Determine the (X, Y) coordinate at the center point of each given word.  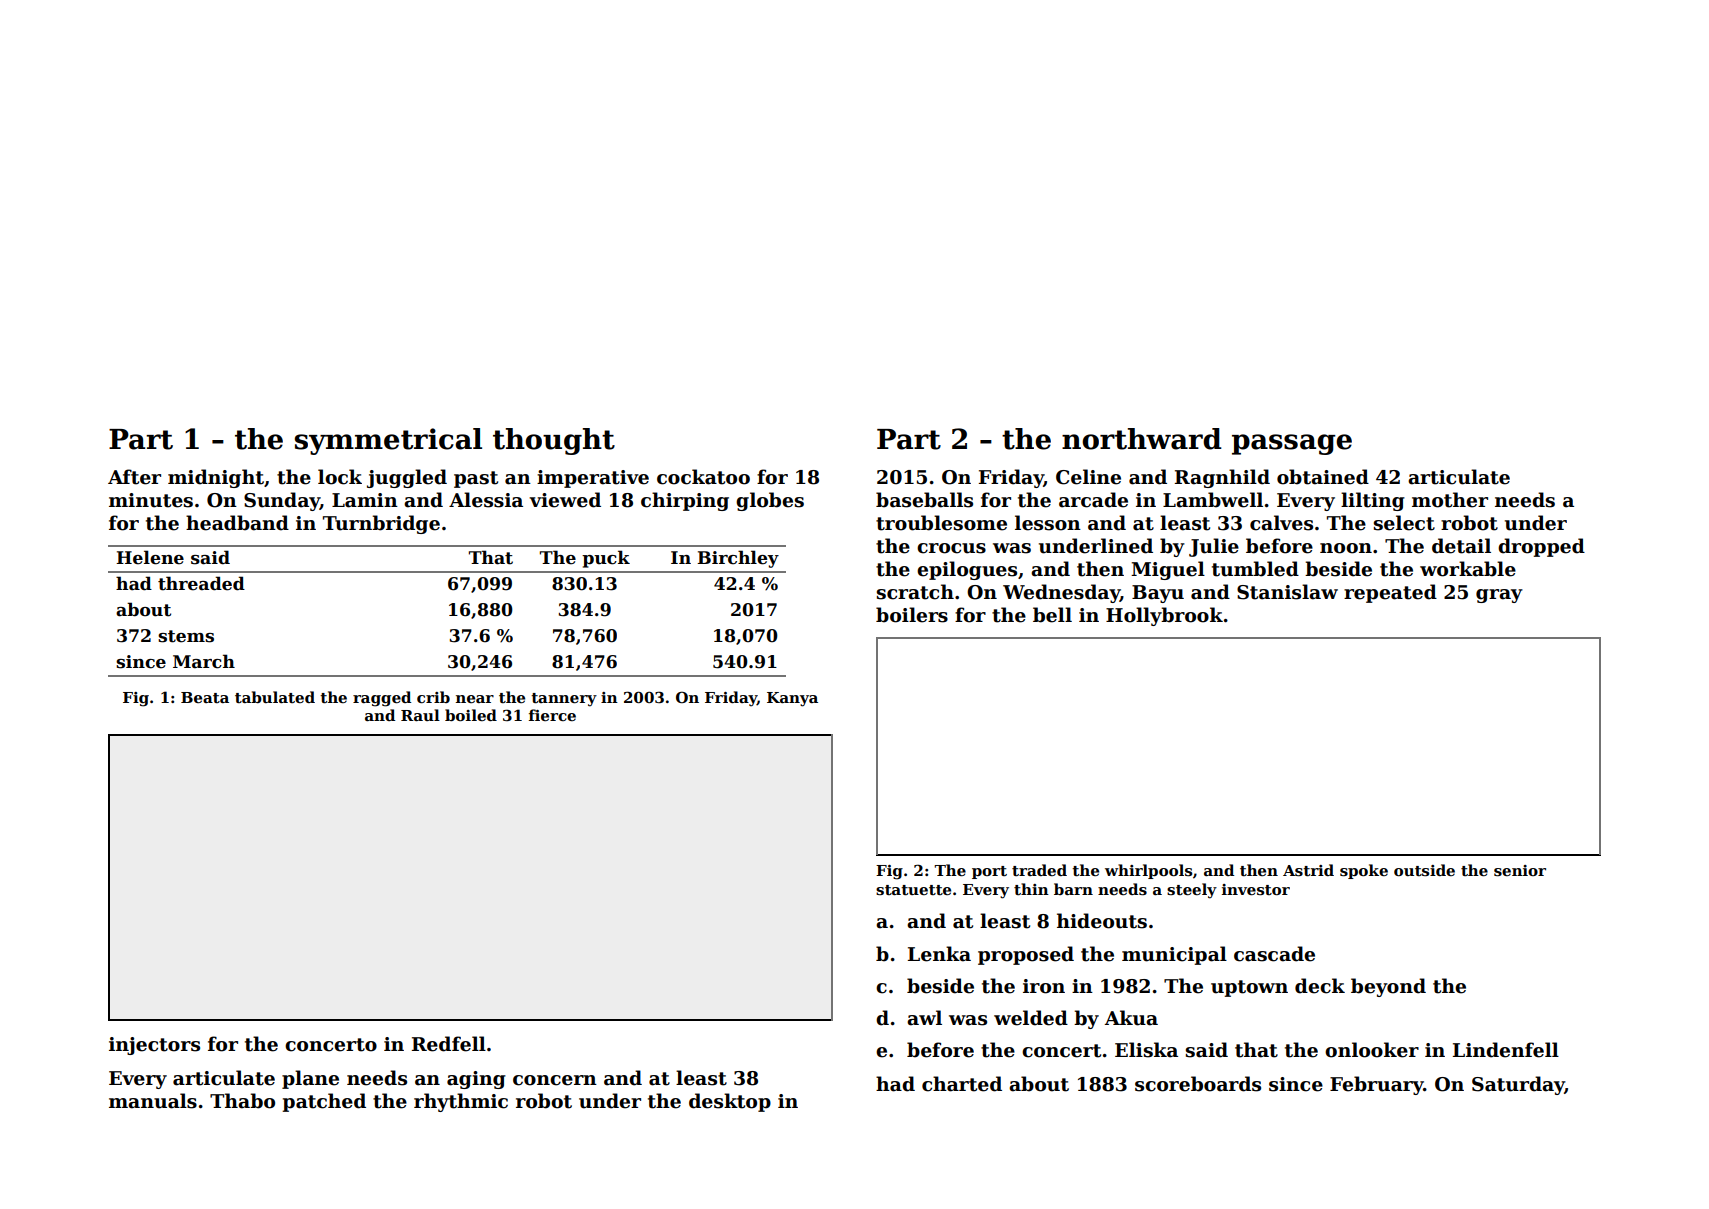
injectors (154, 1046)
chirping (685, 501)
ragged (382, 699)
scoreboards (1198, 1084)
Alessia (486, 500)
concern (555, 1080)
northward (1142, 439)
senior (1520, 870)
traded (1039, 870)
